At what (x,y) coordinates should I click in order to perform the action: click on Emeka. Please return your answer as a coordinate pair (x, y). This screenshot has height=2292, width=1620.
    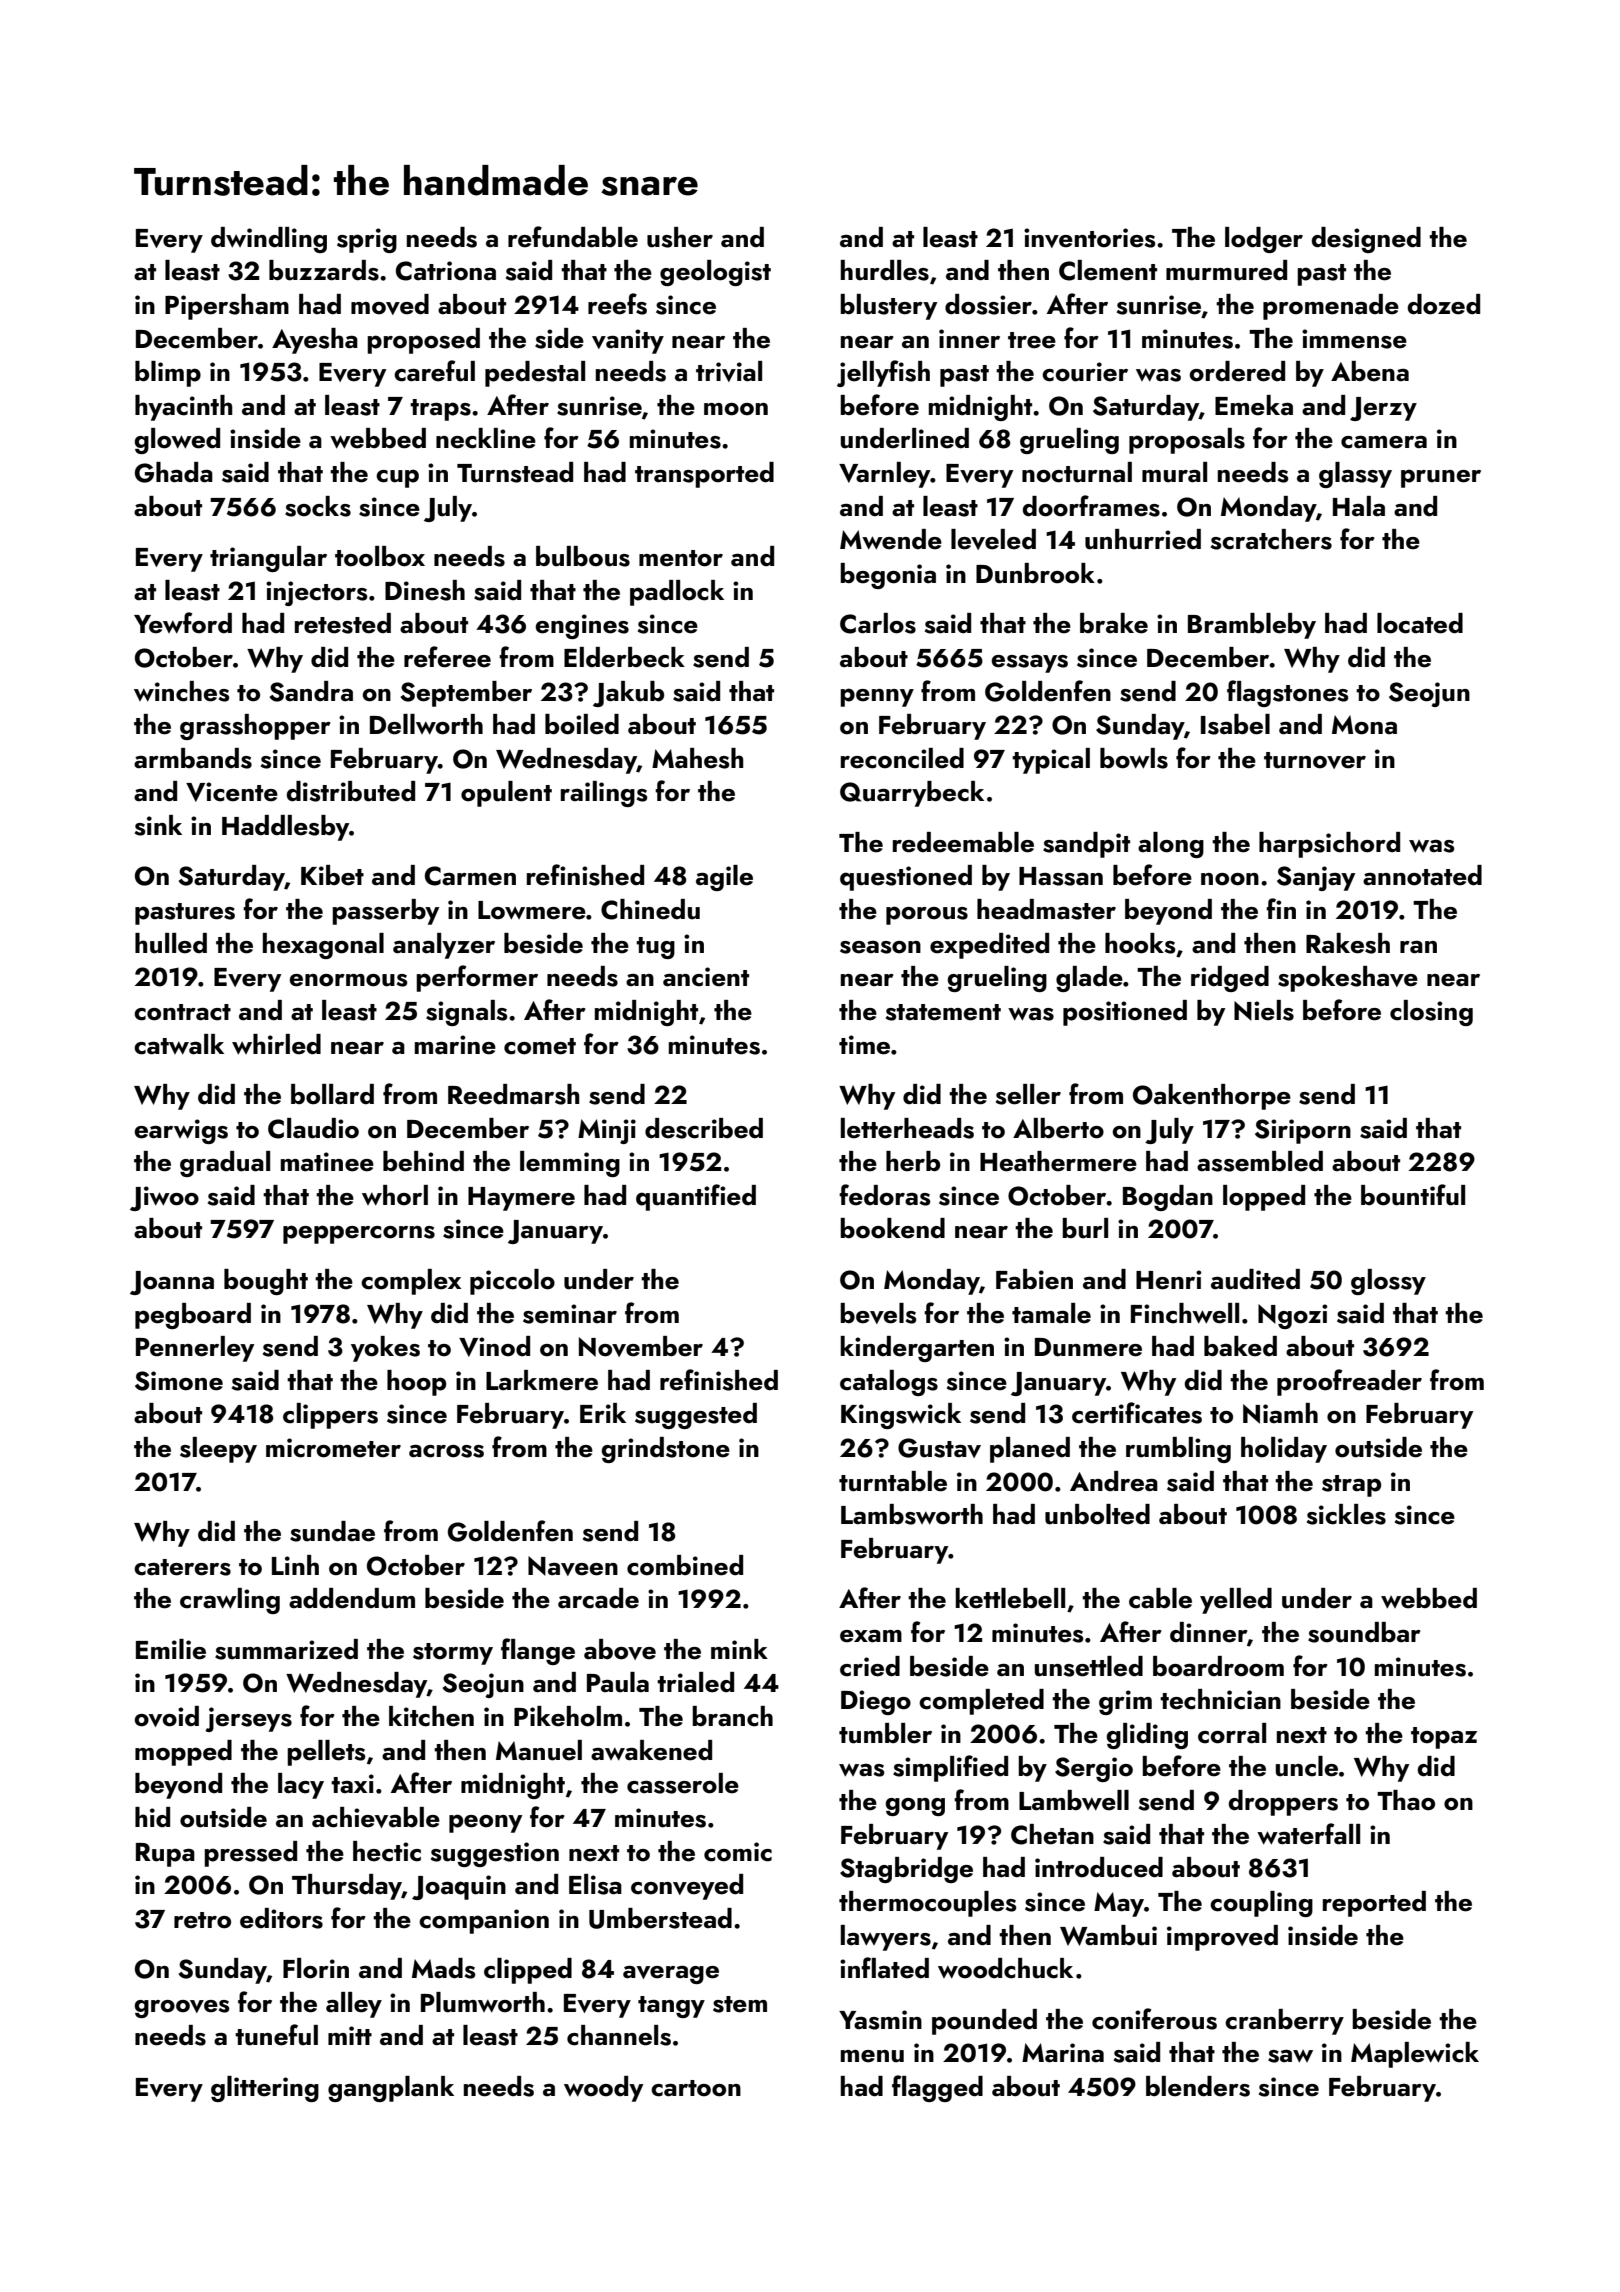
    Looking at the image, I should click on (1254, 405).
